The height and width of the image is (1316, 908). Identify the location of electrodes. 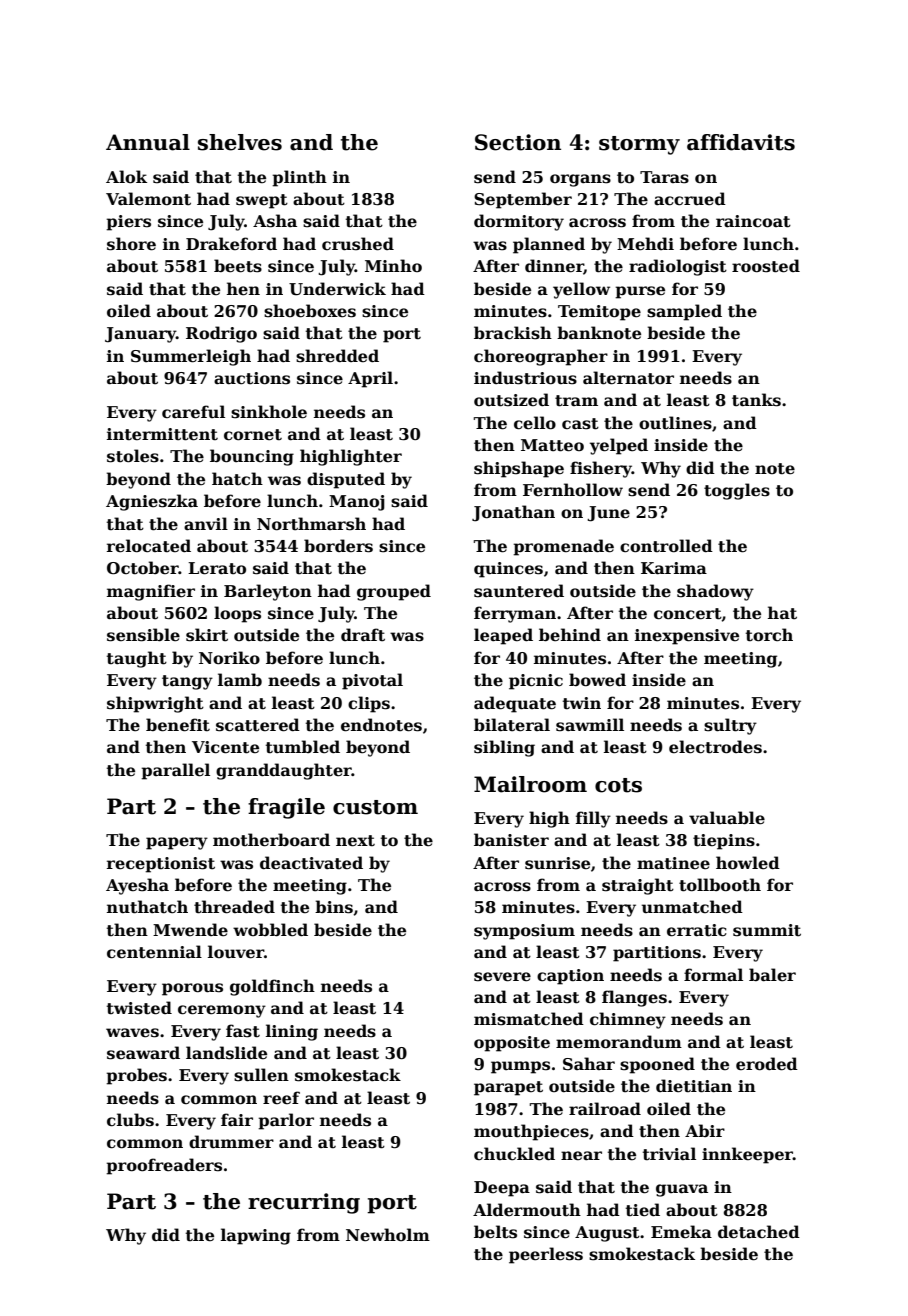
(715, 747).
